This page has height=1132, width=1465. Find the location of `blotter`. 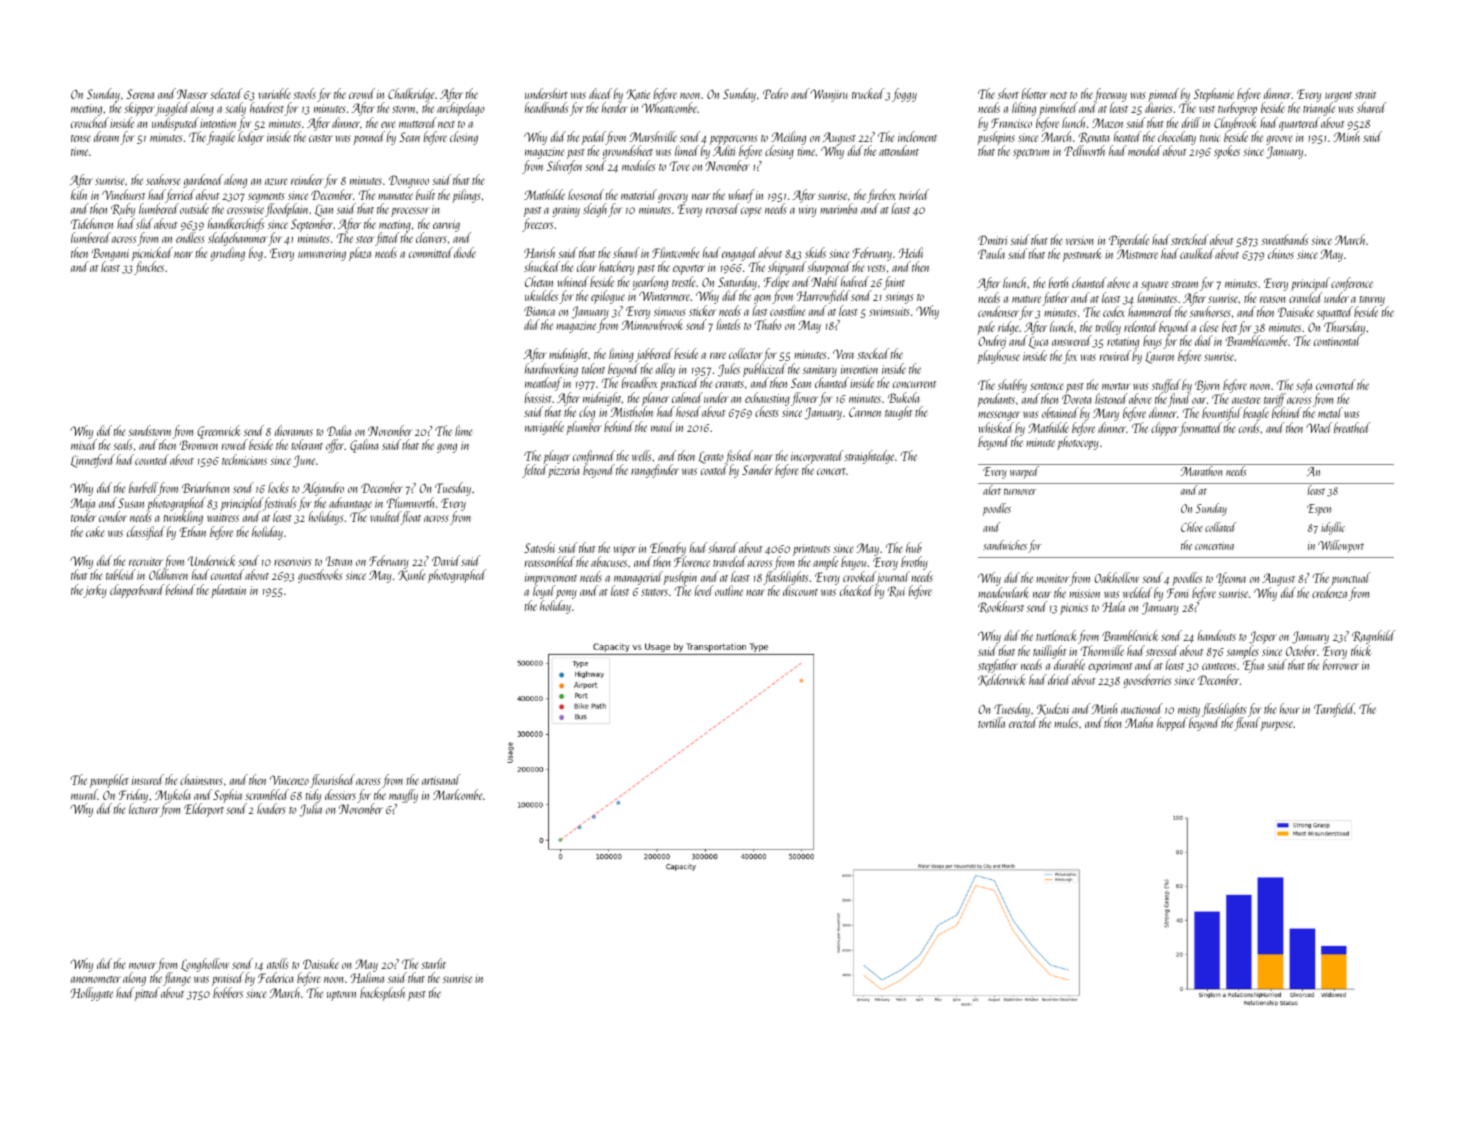

blotter is located at coordinates (1034, 93).
